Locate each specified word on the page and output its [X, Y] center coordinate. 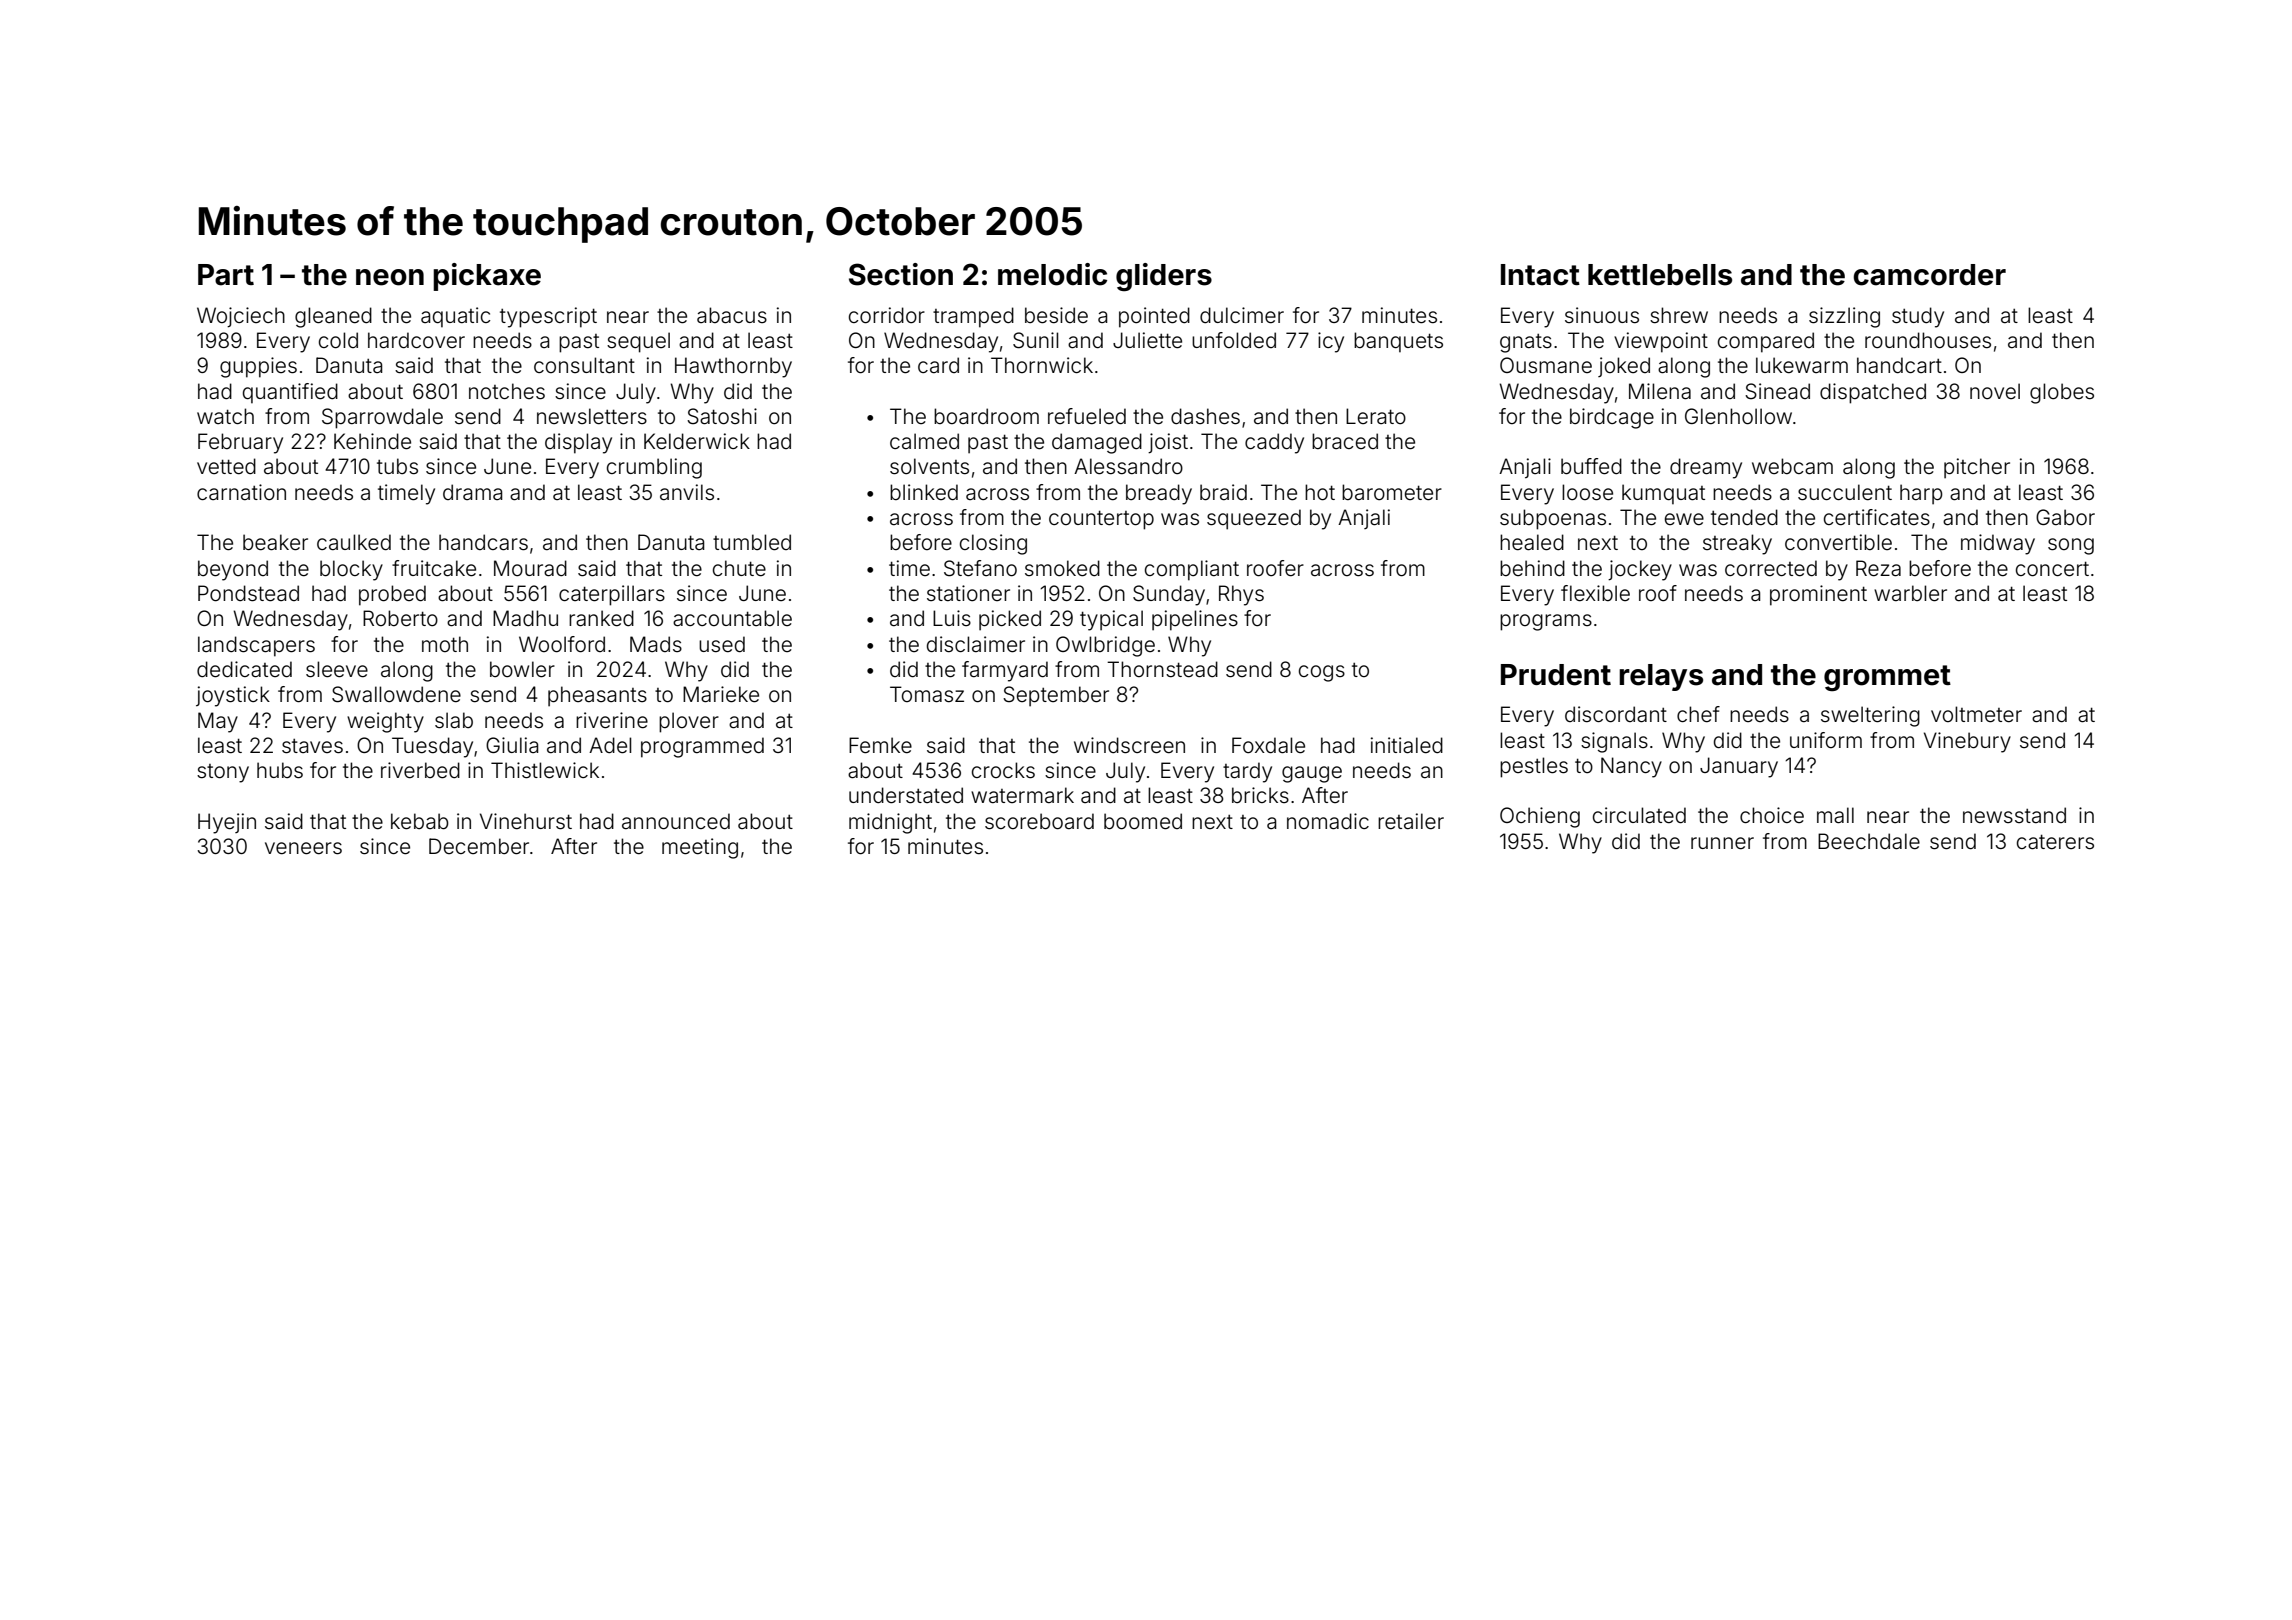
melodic [1052, 274]
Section [901, 274]
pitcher [1977, 468]
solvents [929, 466]
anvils [687, 492]
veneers [303, 848]
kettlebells [1660, 275]
